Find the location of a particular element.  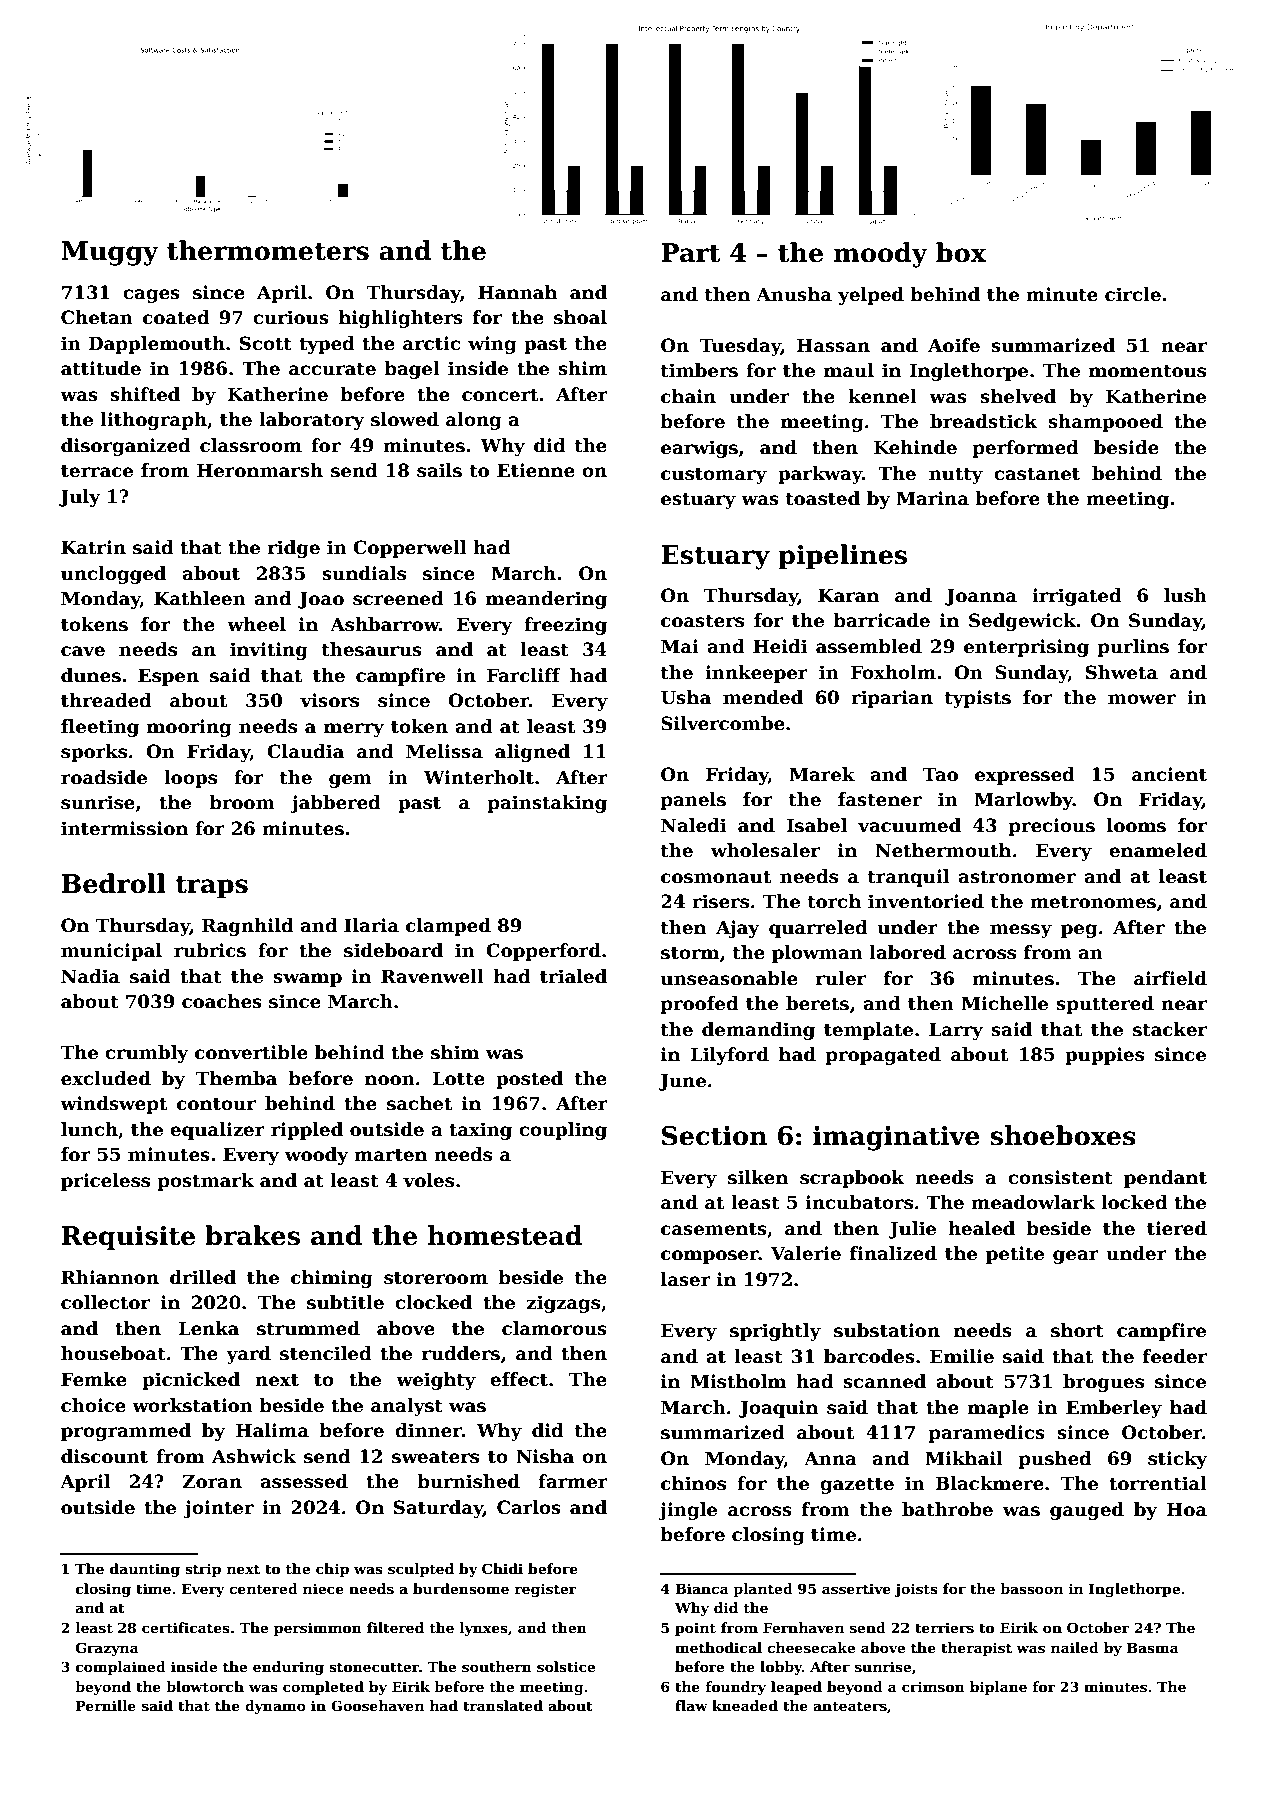

cave is located at coordinates (83, 651).
